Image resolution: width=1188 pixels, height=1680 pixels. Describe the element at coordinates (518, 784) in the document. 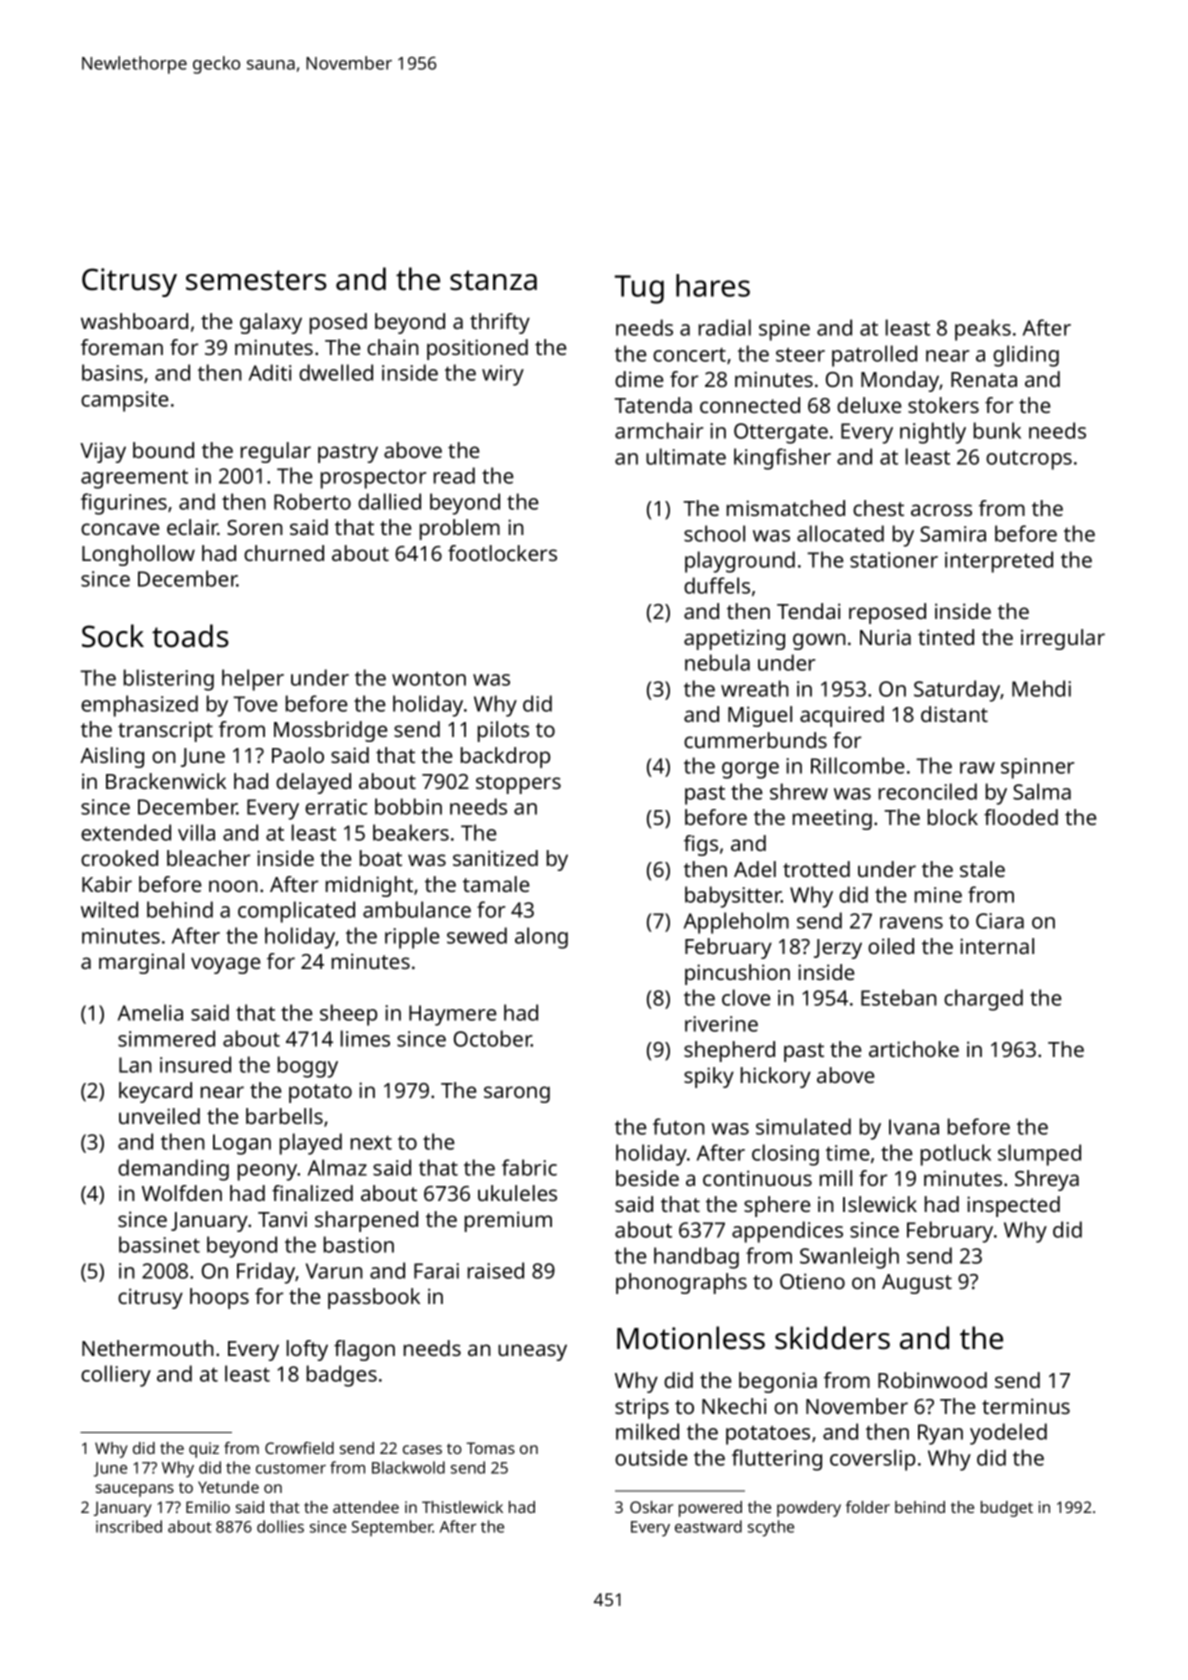

I see `stoppers` at that location.
